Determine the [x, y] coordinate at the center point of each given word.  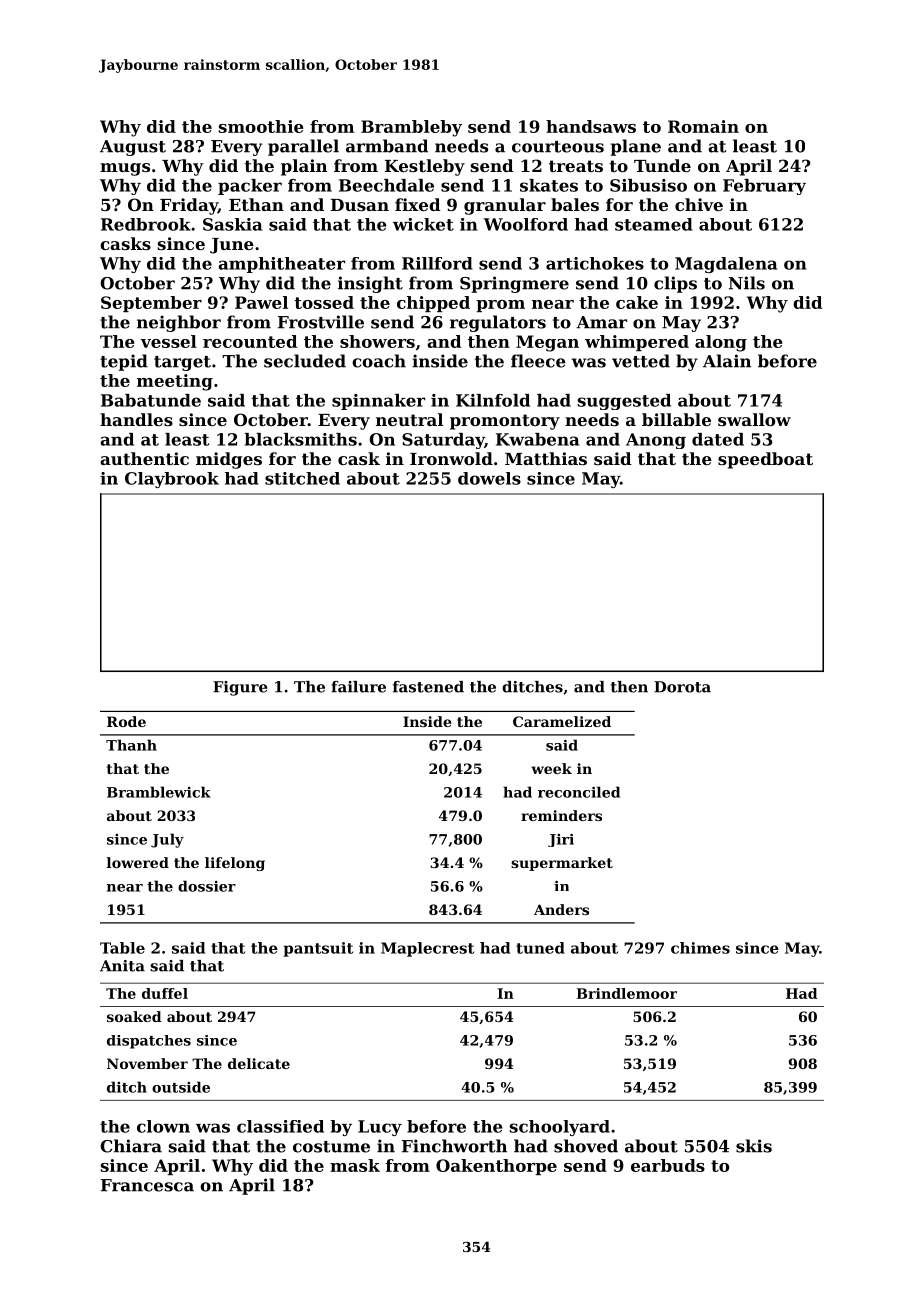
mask [355, 1165]
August [133, 148]
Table [122, 948]
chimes [700, 948]
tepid [124, 362]
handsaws [591, 126]
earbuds [668, 1165]
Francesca [147, 1185]
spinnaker [378, 402]
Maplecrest [427, 949]
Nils [747, 283]
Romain [703, 126]
